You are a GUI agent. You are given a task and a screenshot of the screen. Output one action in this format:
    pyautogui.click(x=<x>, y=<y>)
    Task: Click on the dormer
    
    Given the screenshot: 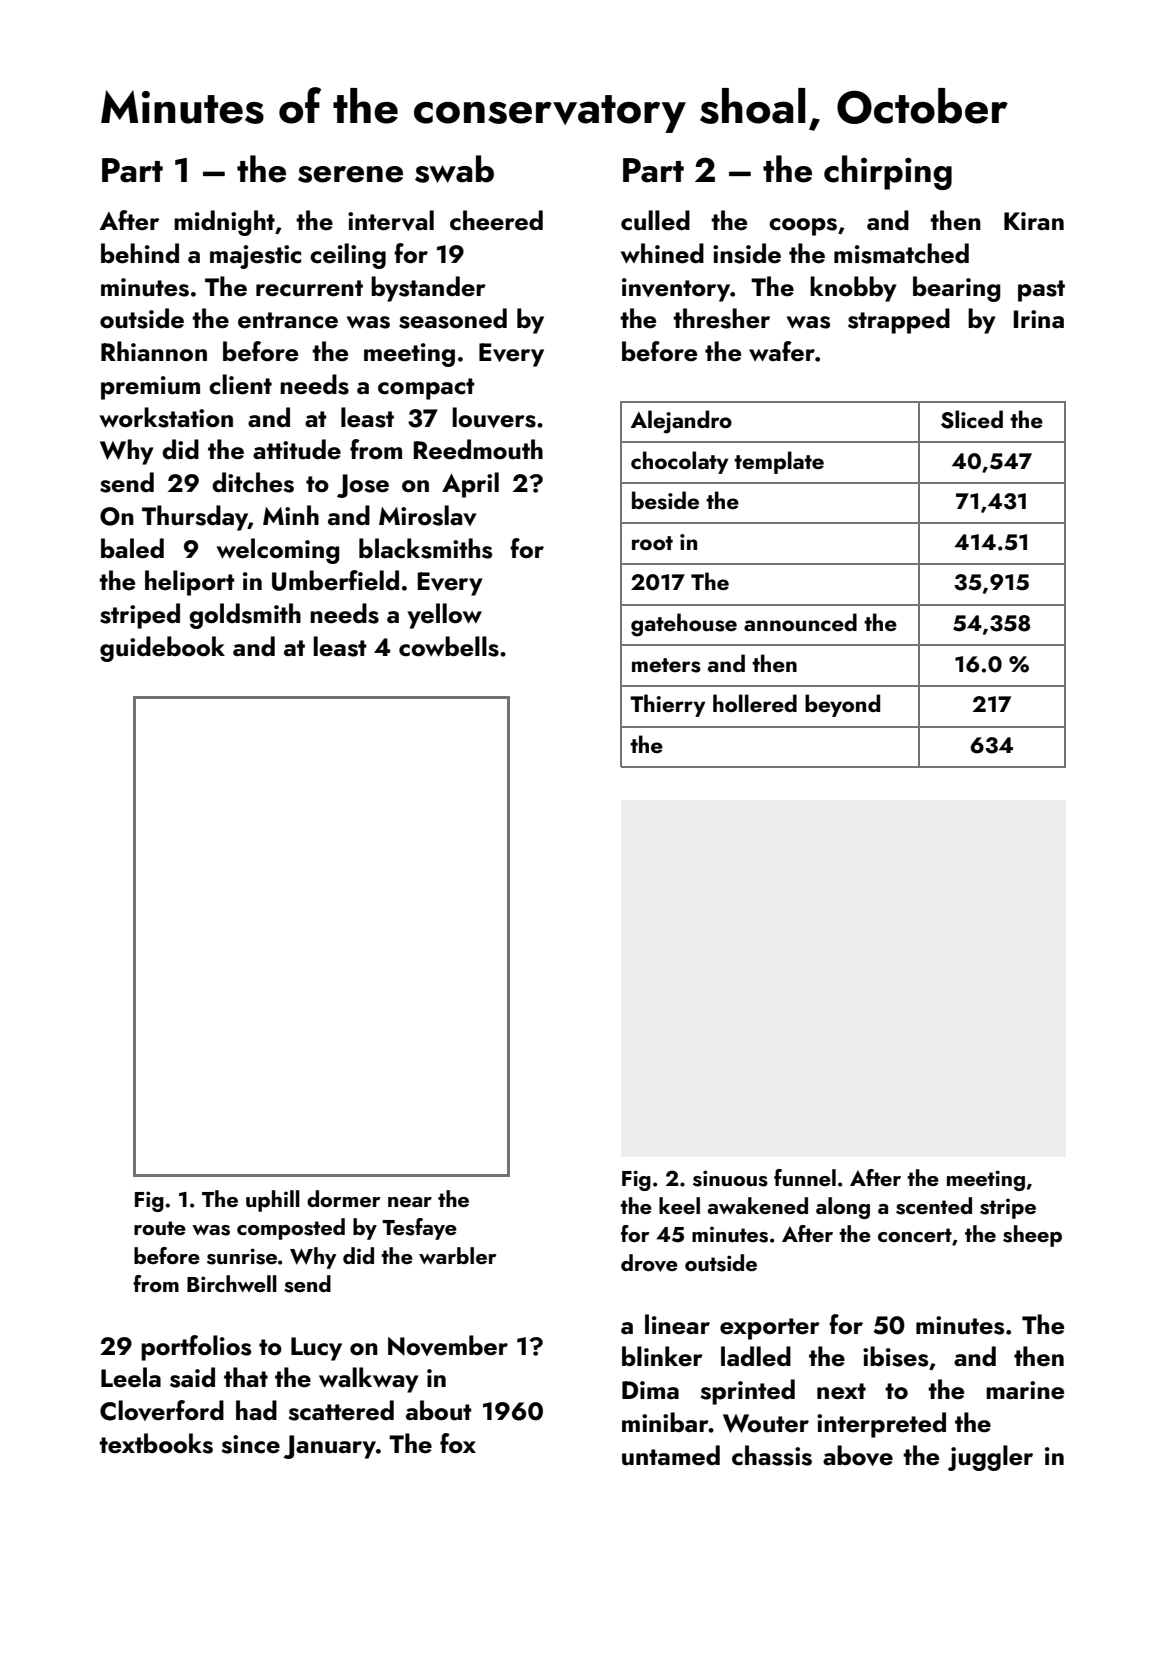 What is the action you would take?
    pyautogui.click(x=343, y=1198)
